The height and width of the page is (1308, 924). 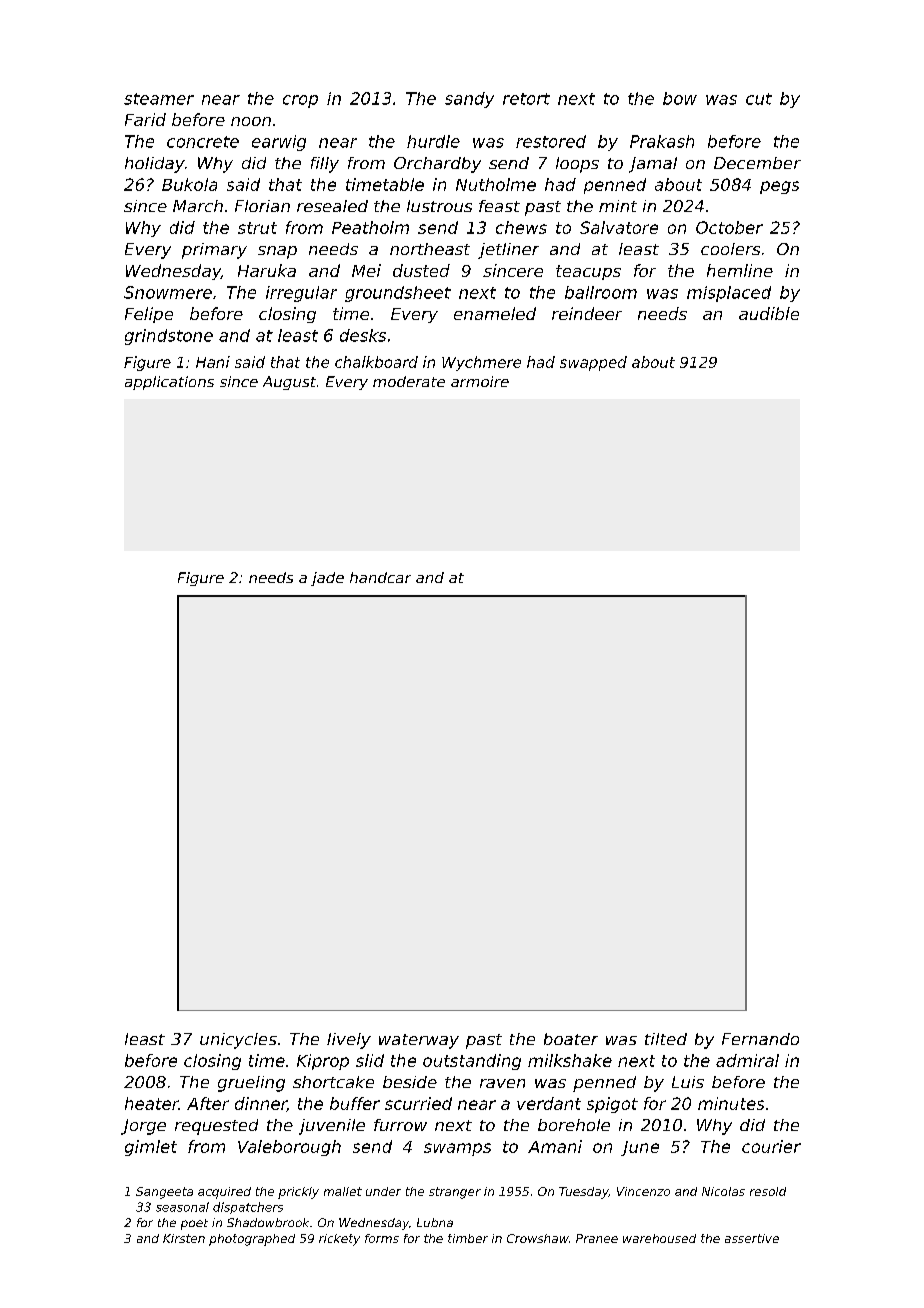 What do you see at coordinates (301, 294) in the page?
I see `irregular` at bounding box center [301, 294].
